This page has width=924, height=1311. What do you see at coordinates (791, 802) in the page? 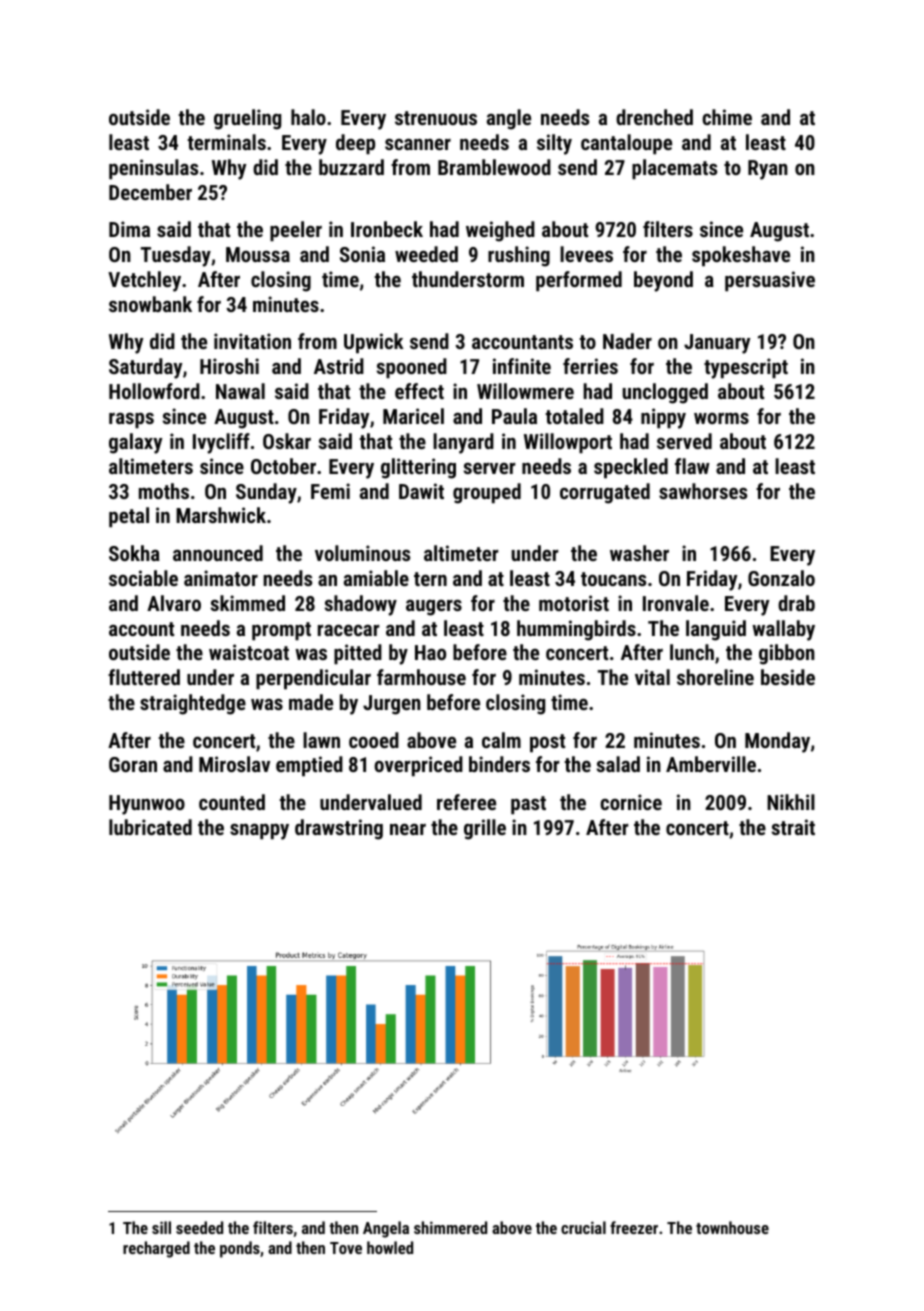
I see `Nikhil` at bounding box center [791, 802].
